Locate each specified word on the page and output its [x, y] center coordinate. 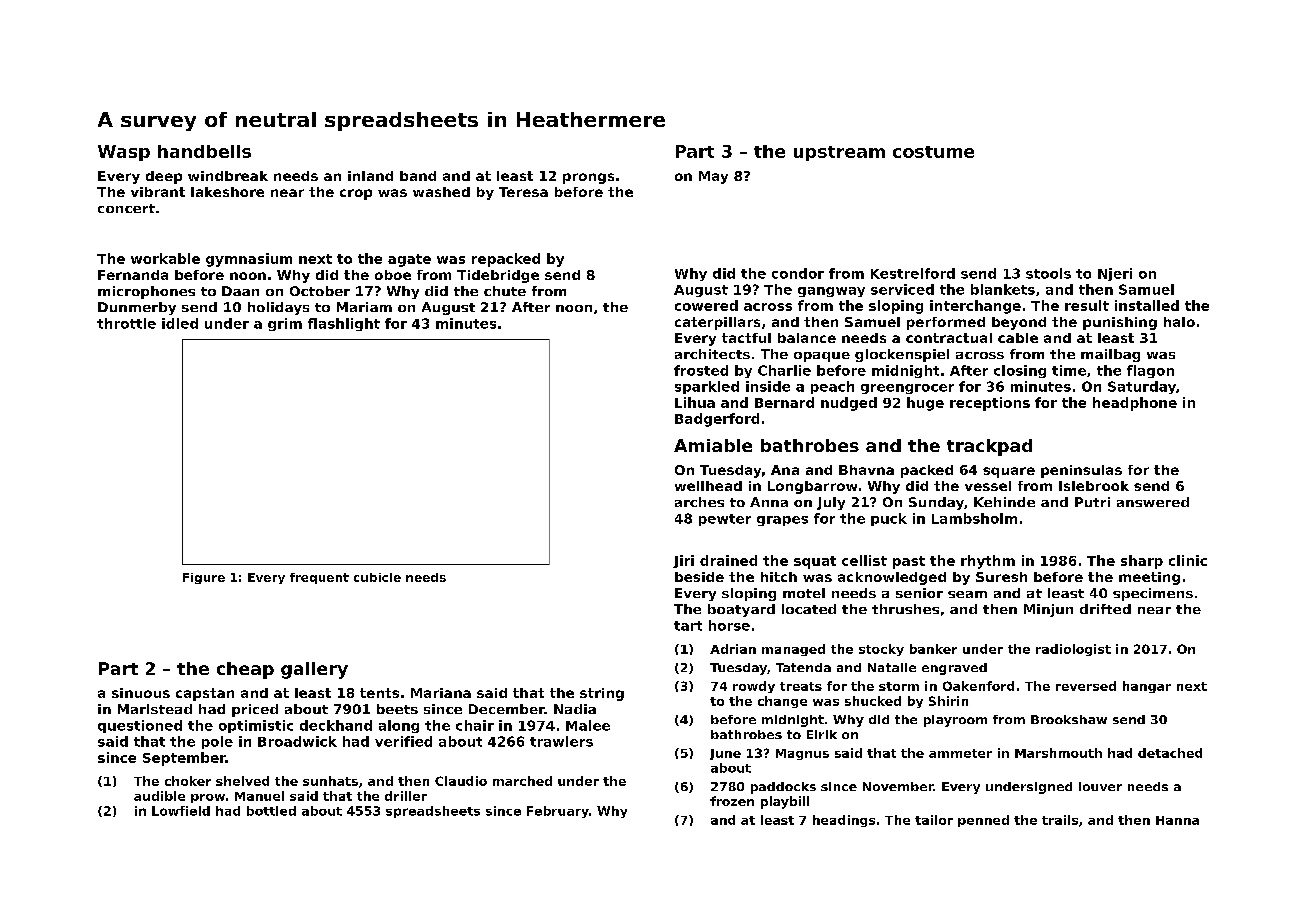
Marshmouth [1058, 753]
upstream [839, 153]
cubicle [377, 577]
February [558, 812]
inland [370, 176]
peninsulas [1081, 471]
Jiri [683, 561]
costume [933, 152]
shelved [242, 781]
